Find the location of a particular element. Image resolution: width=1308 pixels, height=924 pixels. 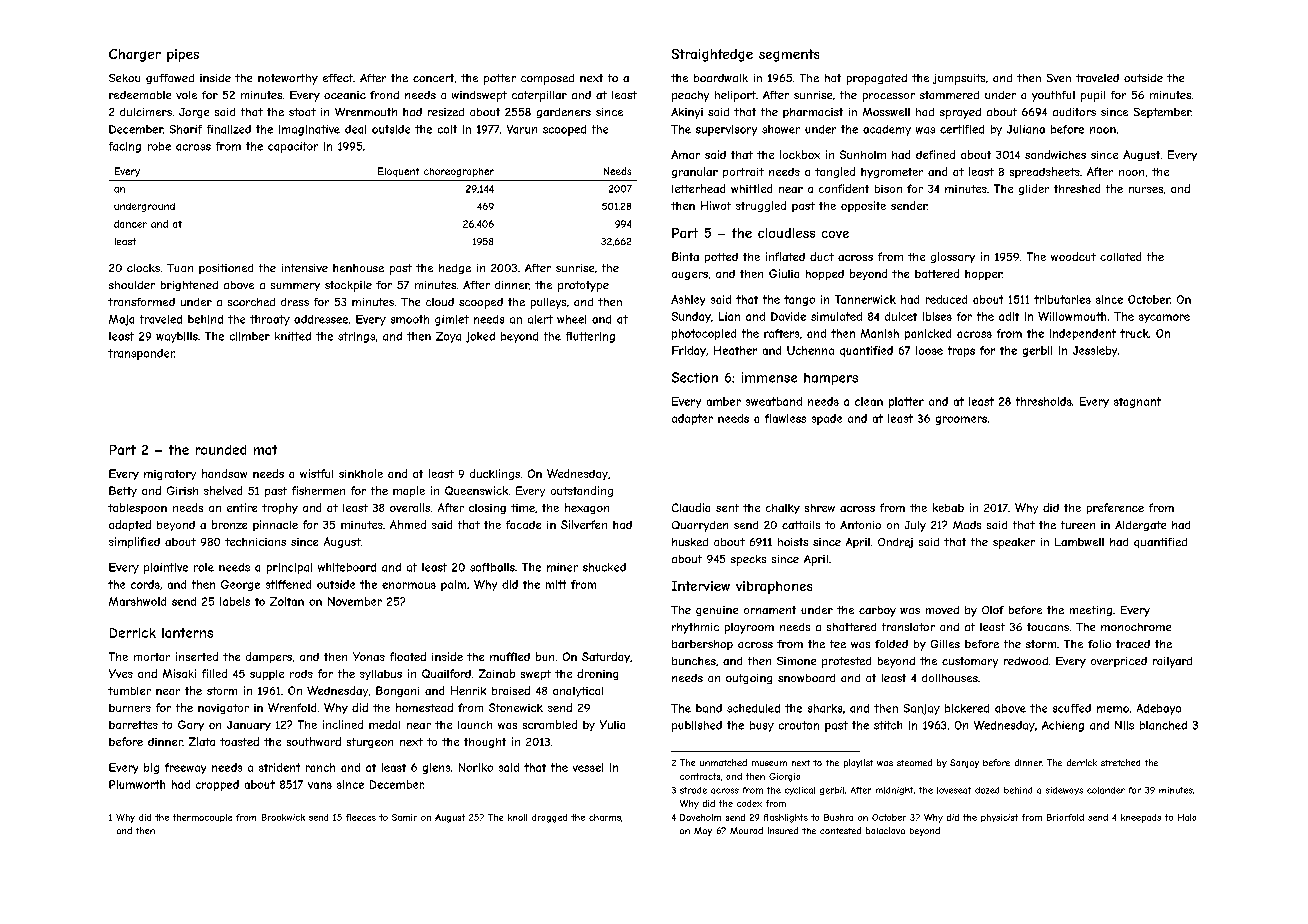

thermocouple is located at coordinates (202, 818).
